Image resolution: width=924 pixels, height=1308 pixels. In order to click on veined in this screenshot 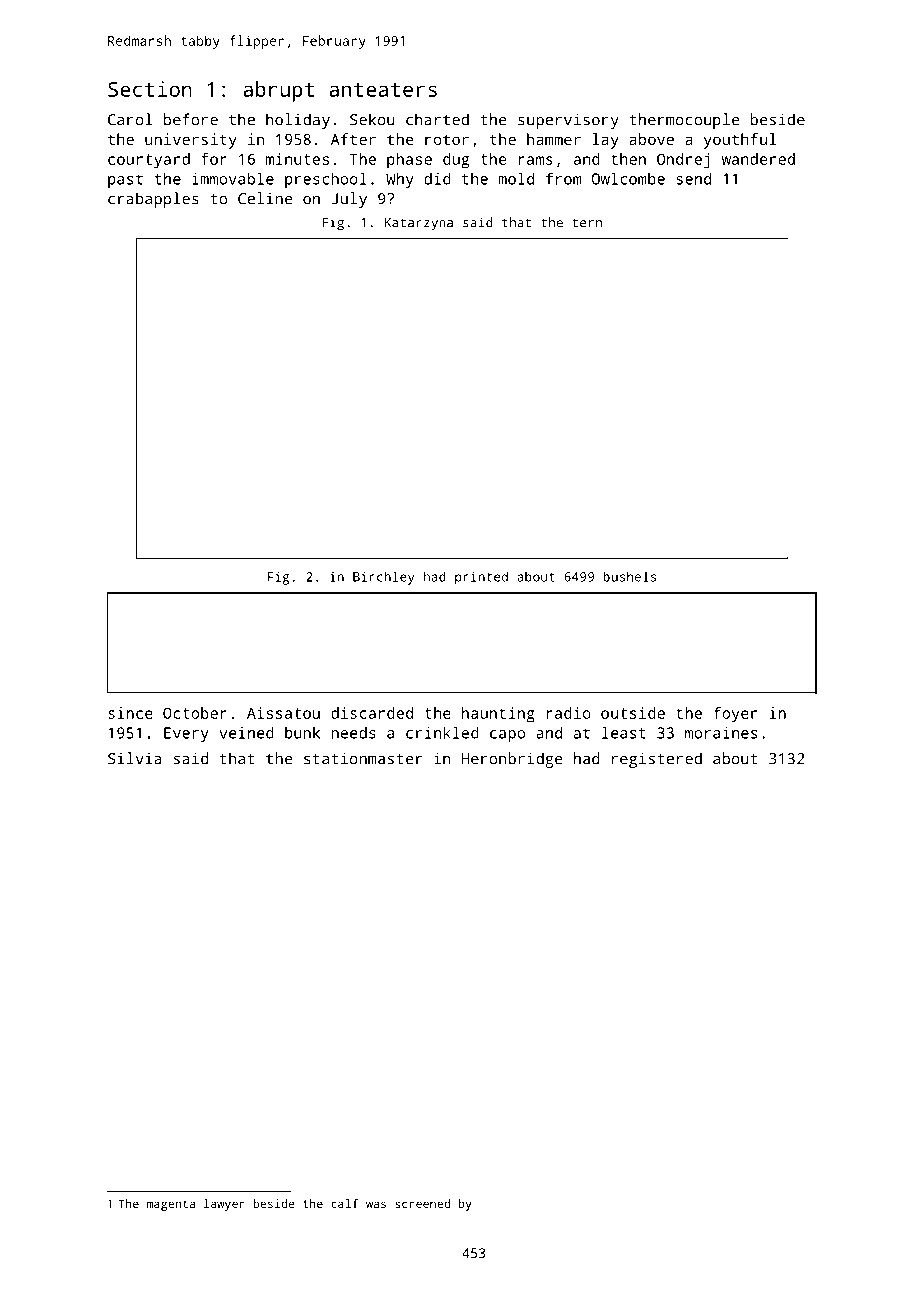, I will do `click(246, 732)`.
